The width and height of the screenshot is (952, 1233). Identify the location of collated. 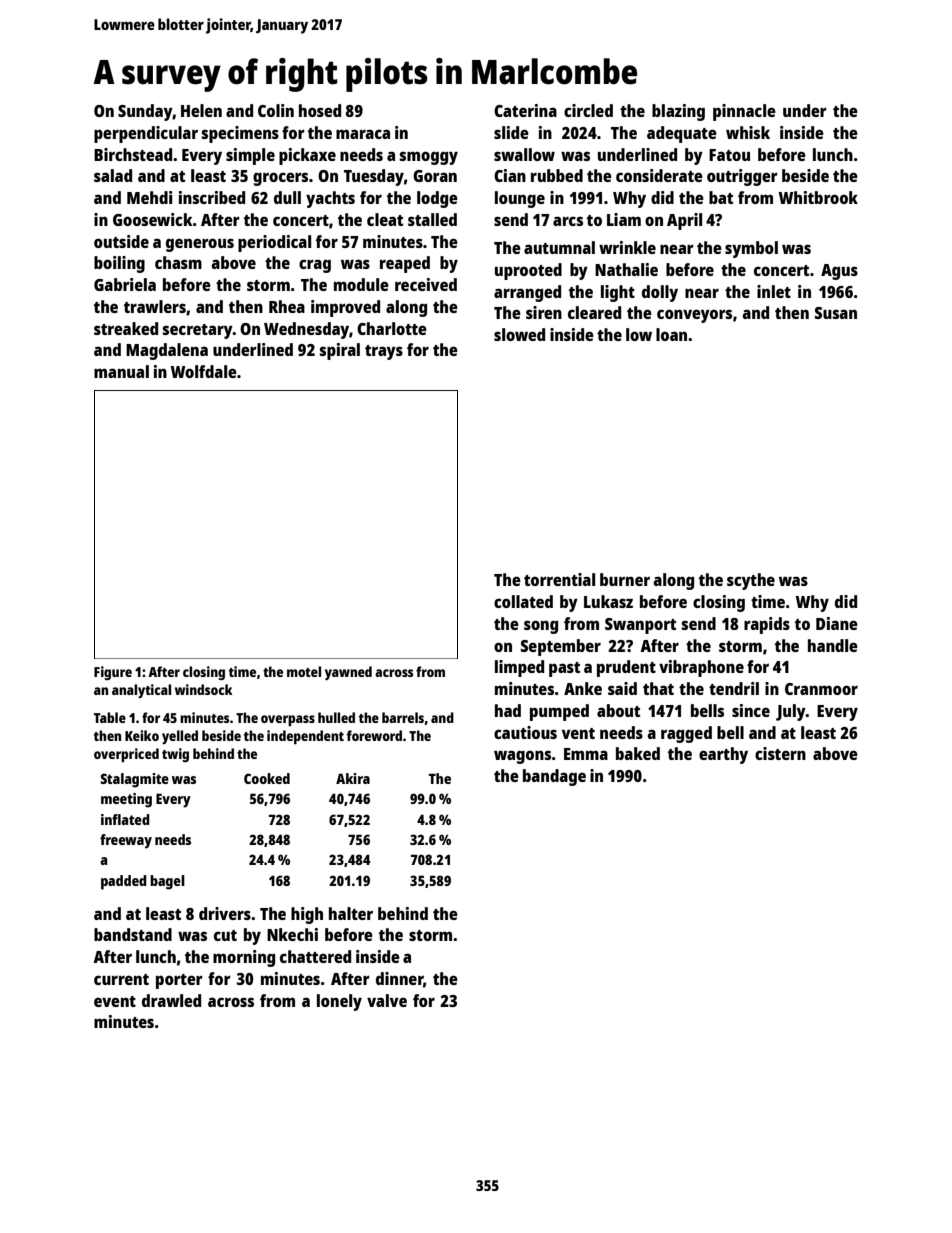
(523, 601).
